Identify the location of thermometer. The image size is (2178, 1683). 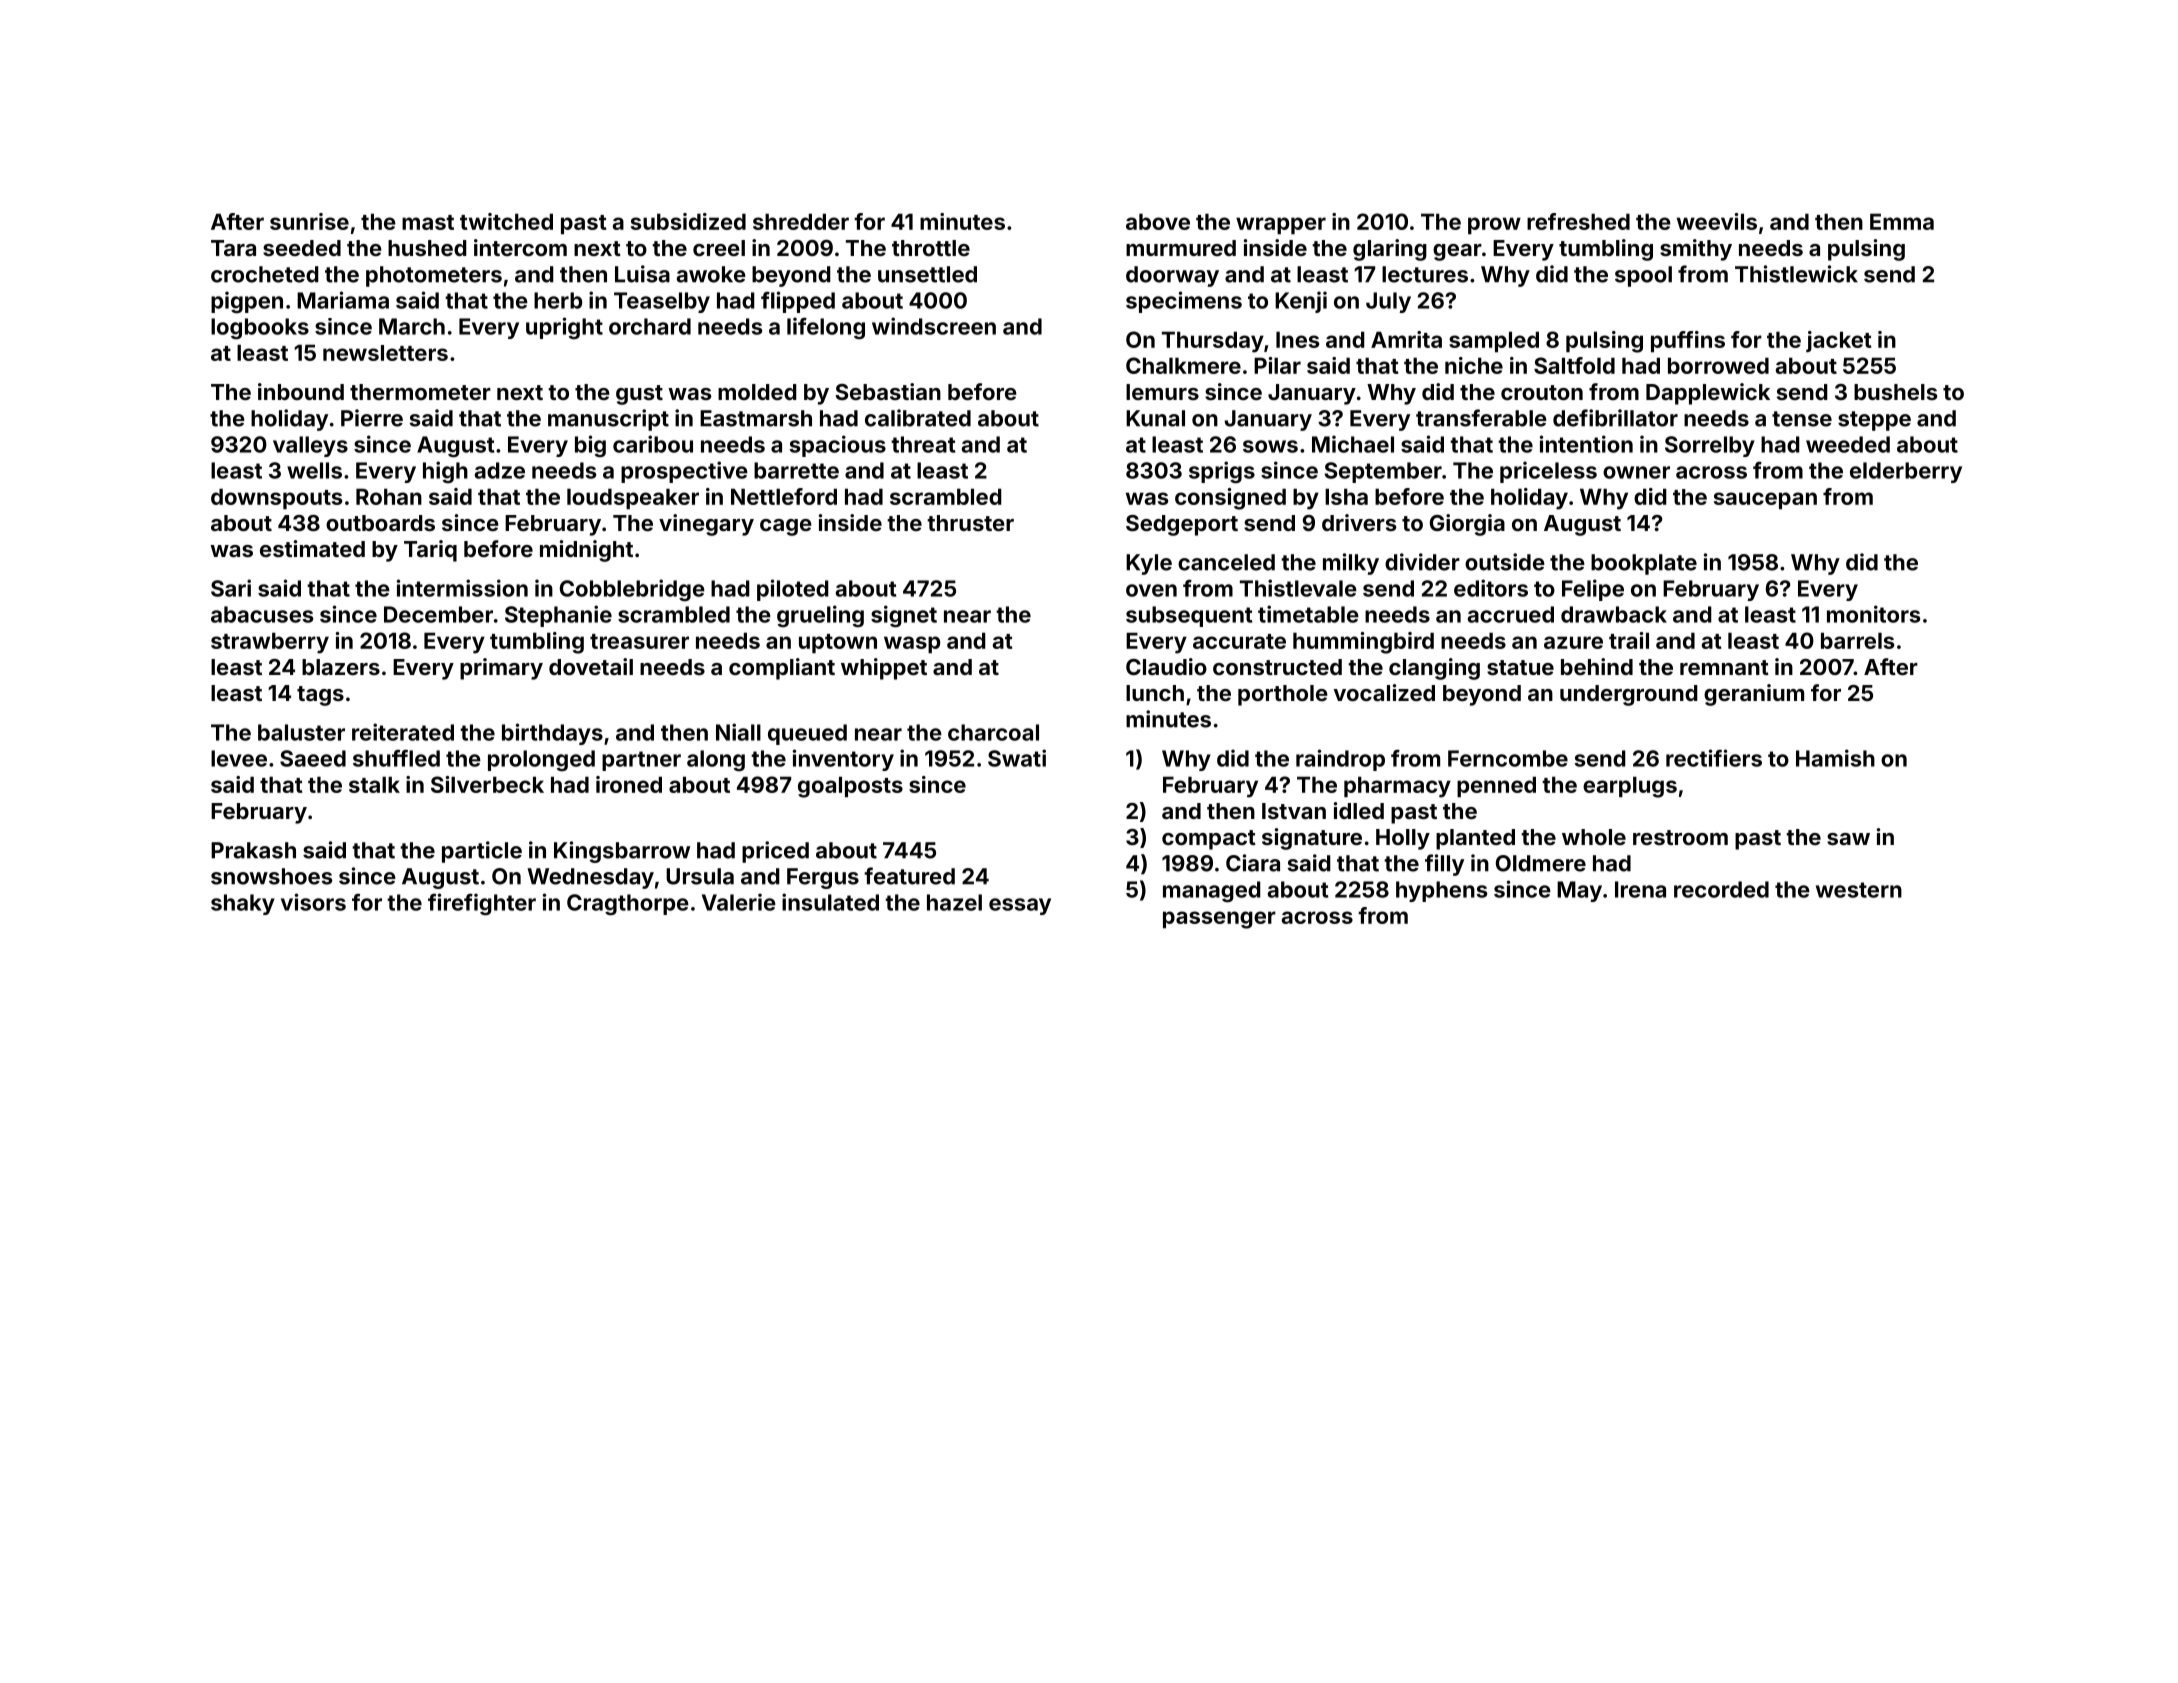
(420, 392).
